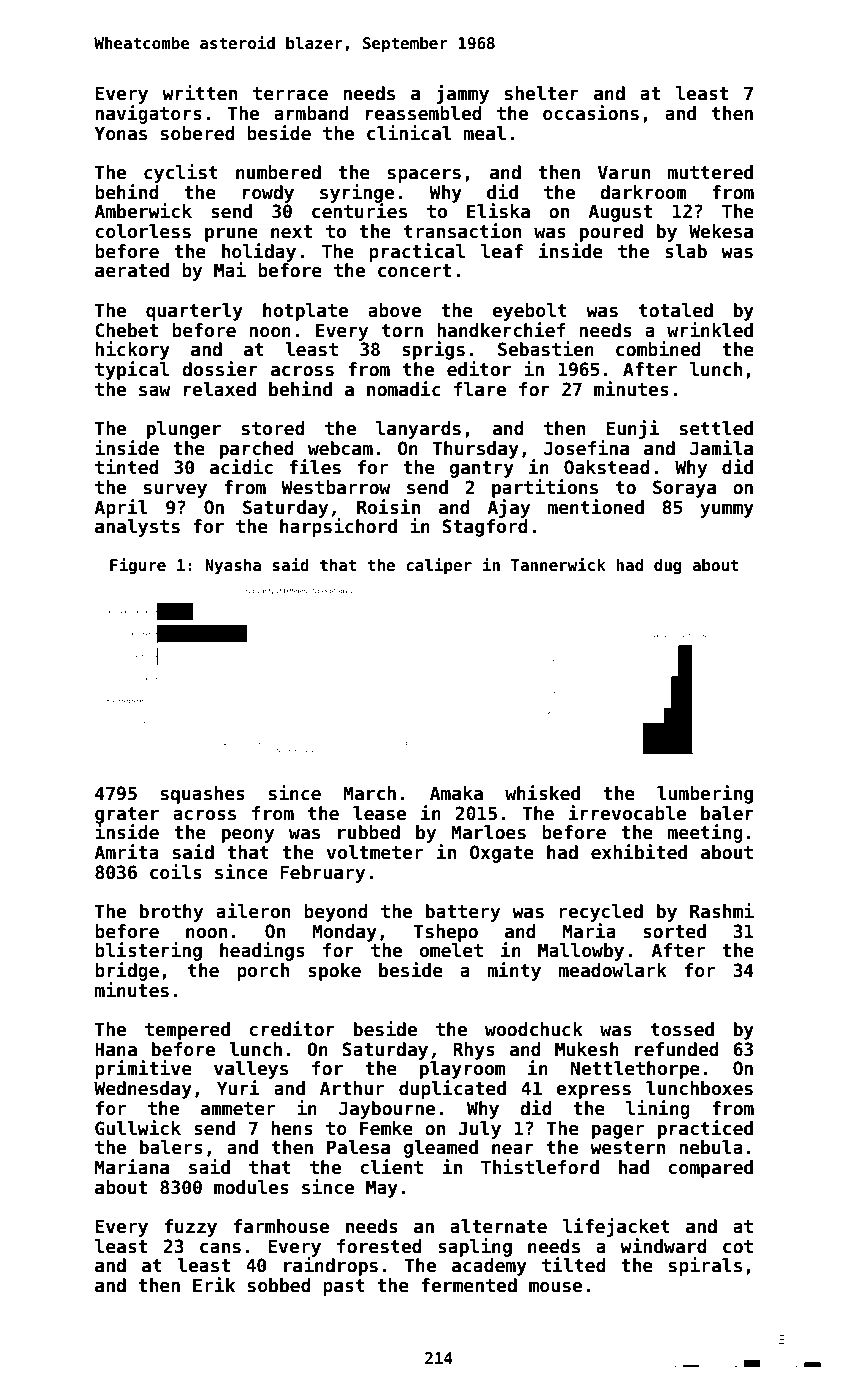 This screenshot has width=849, height=1400. Describe the element at coordinates (214, 1284) in the screenshot. I see `Erik` at that location.
